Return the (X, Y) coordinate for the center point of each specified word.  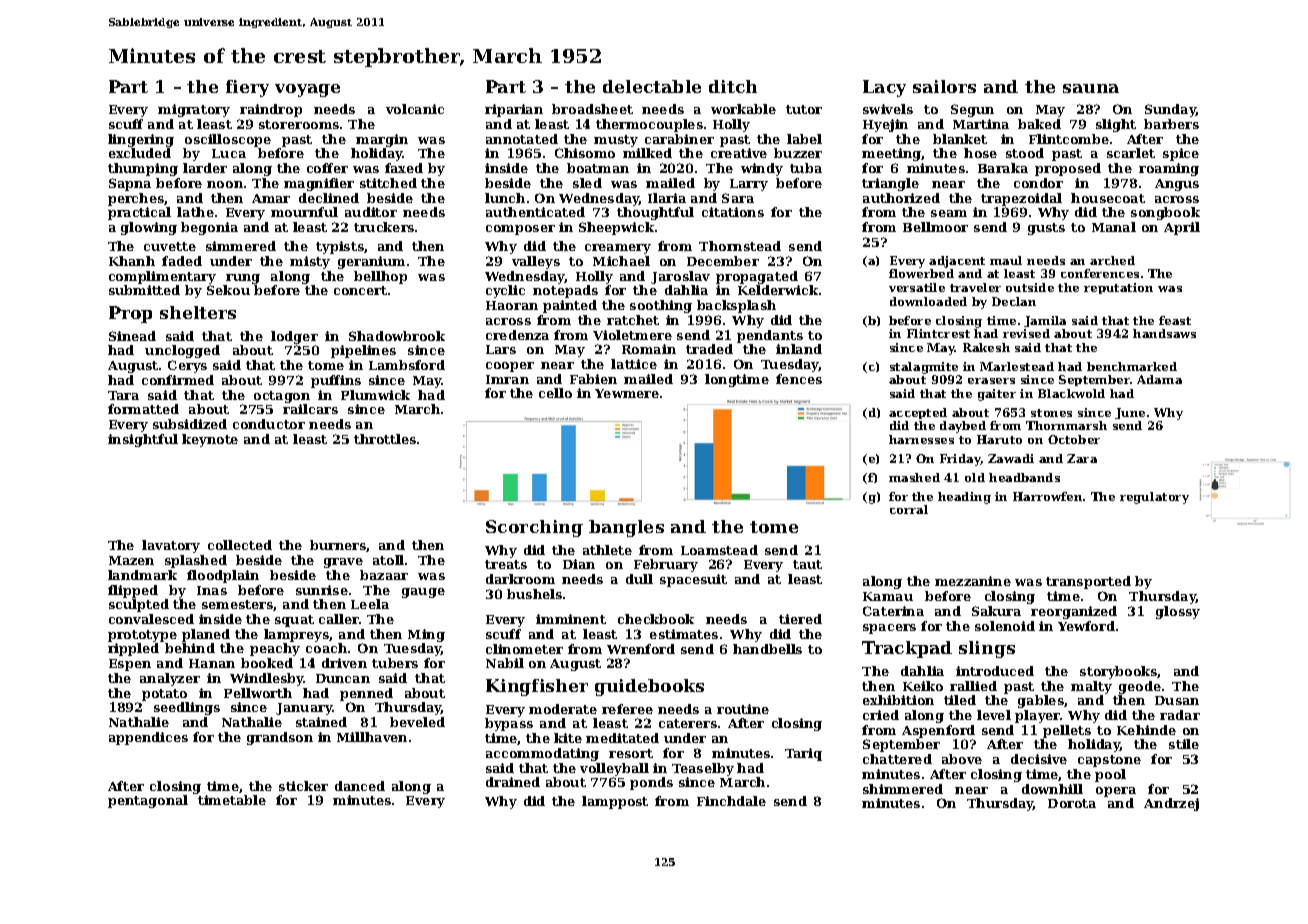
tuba (806, 168)
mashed (914, 477)
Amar (271, 198)
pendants (770, 336)
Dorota (1072, 803)
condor (1038, 183)
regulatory (1154, 498)
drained (513, 782)
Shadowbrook (397, 336)
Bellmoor (935, 227)
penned (366, 694)
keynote (210, 440)
